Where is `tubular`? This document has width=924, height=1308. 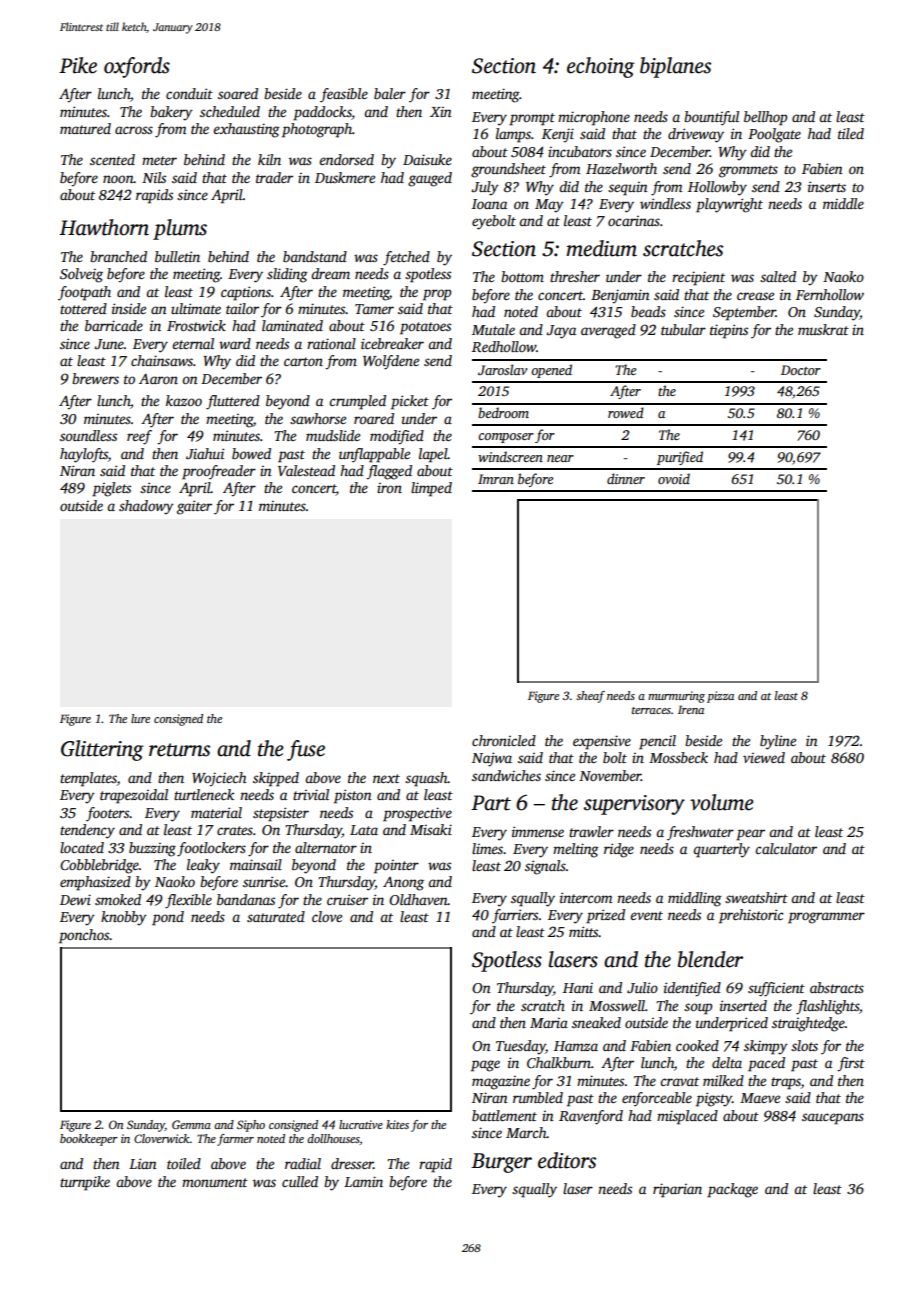 tubular is located at coordinates (683, 329).
